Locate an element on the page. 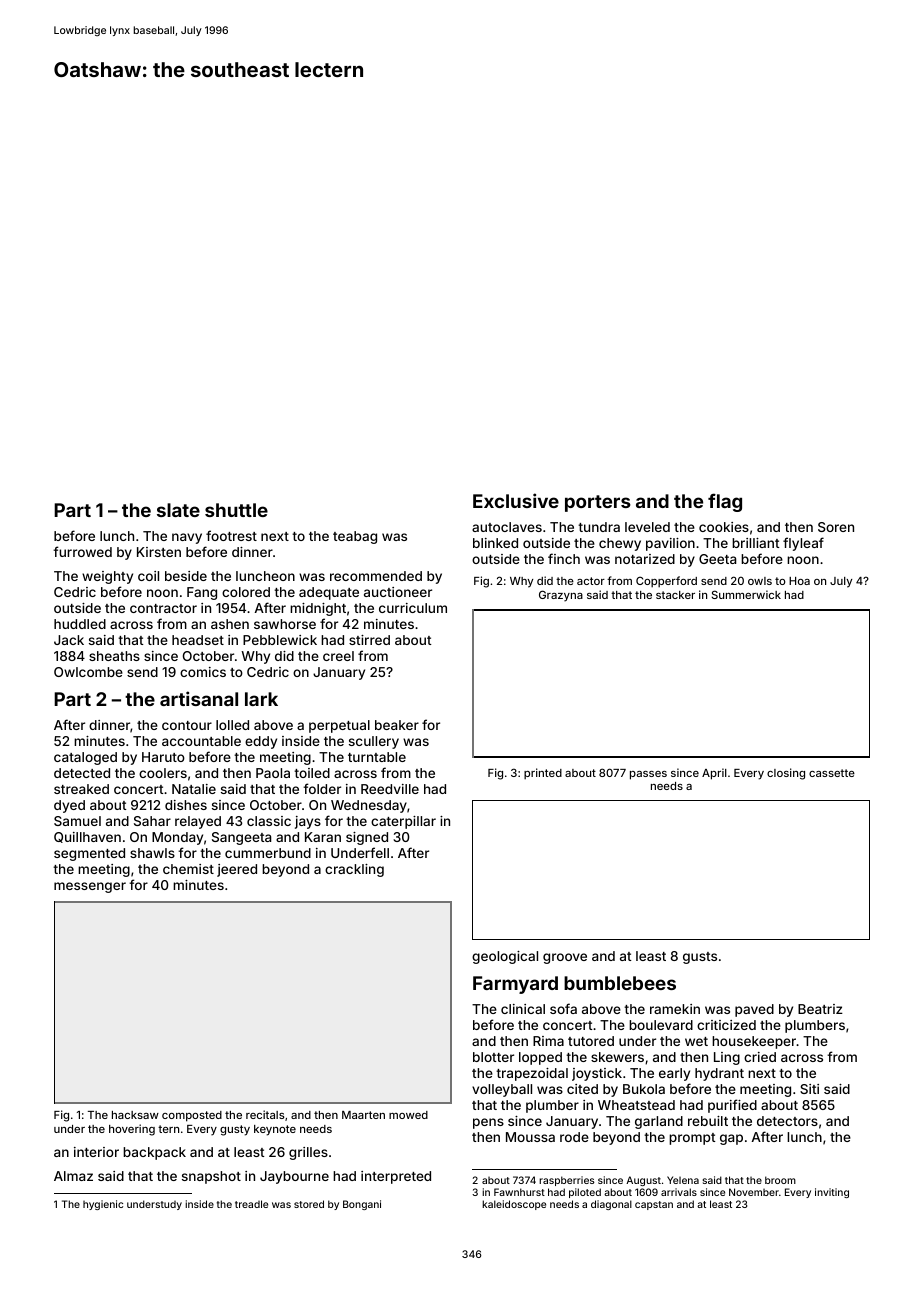  shuttle is located at coordinates (236, 510).
